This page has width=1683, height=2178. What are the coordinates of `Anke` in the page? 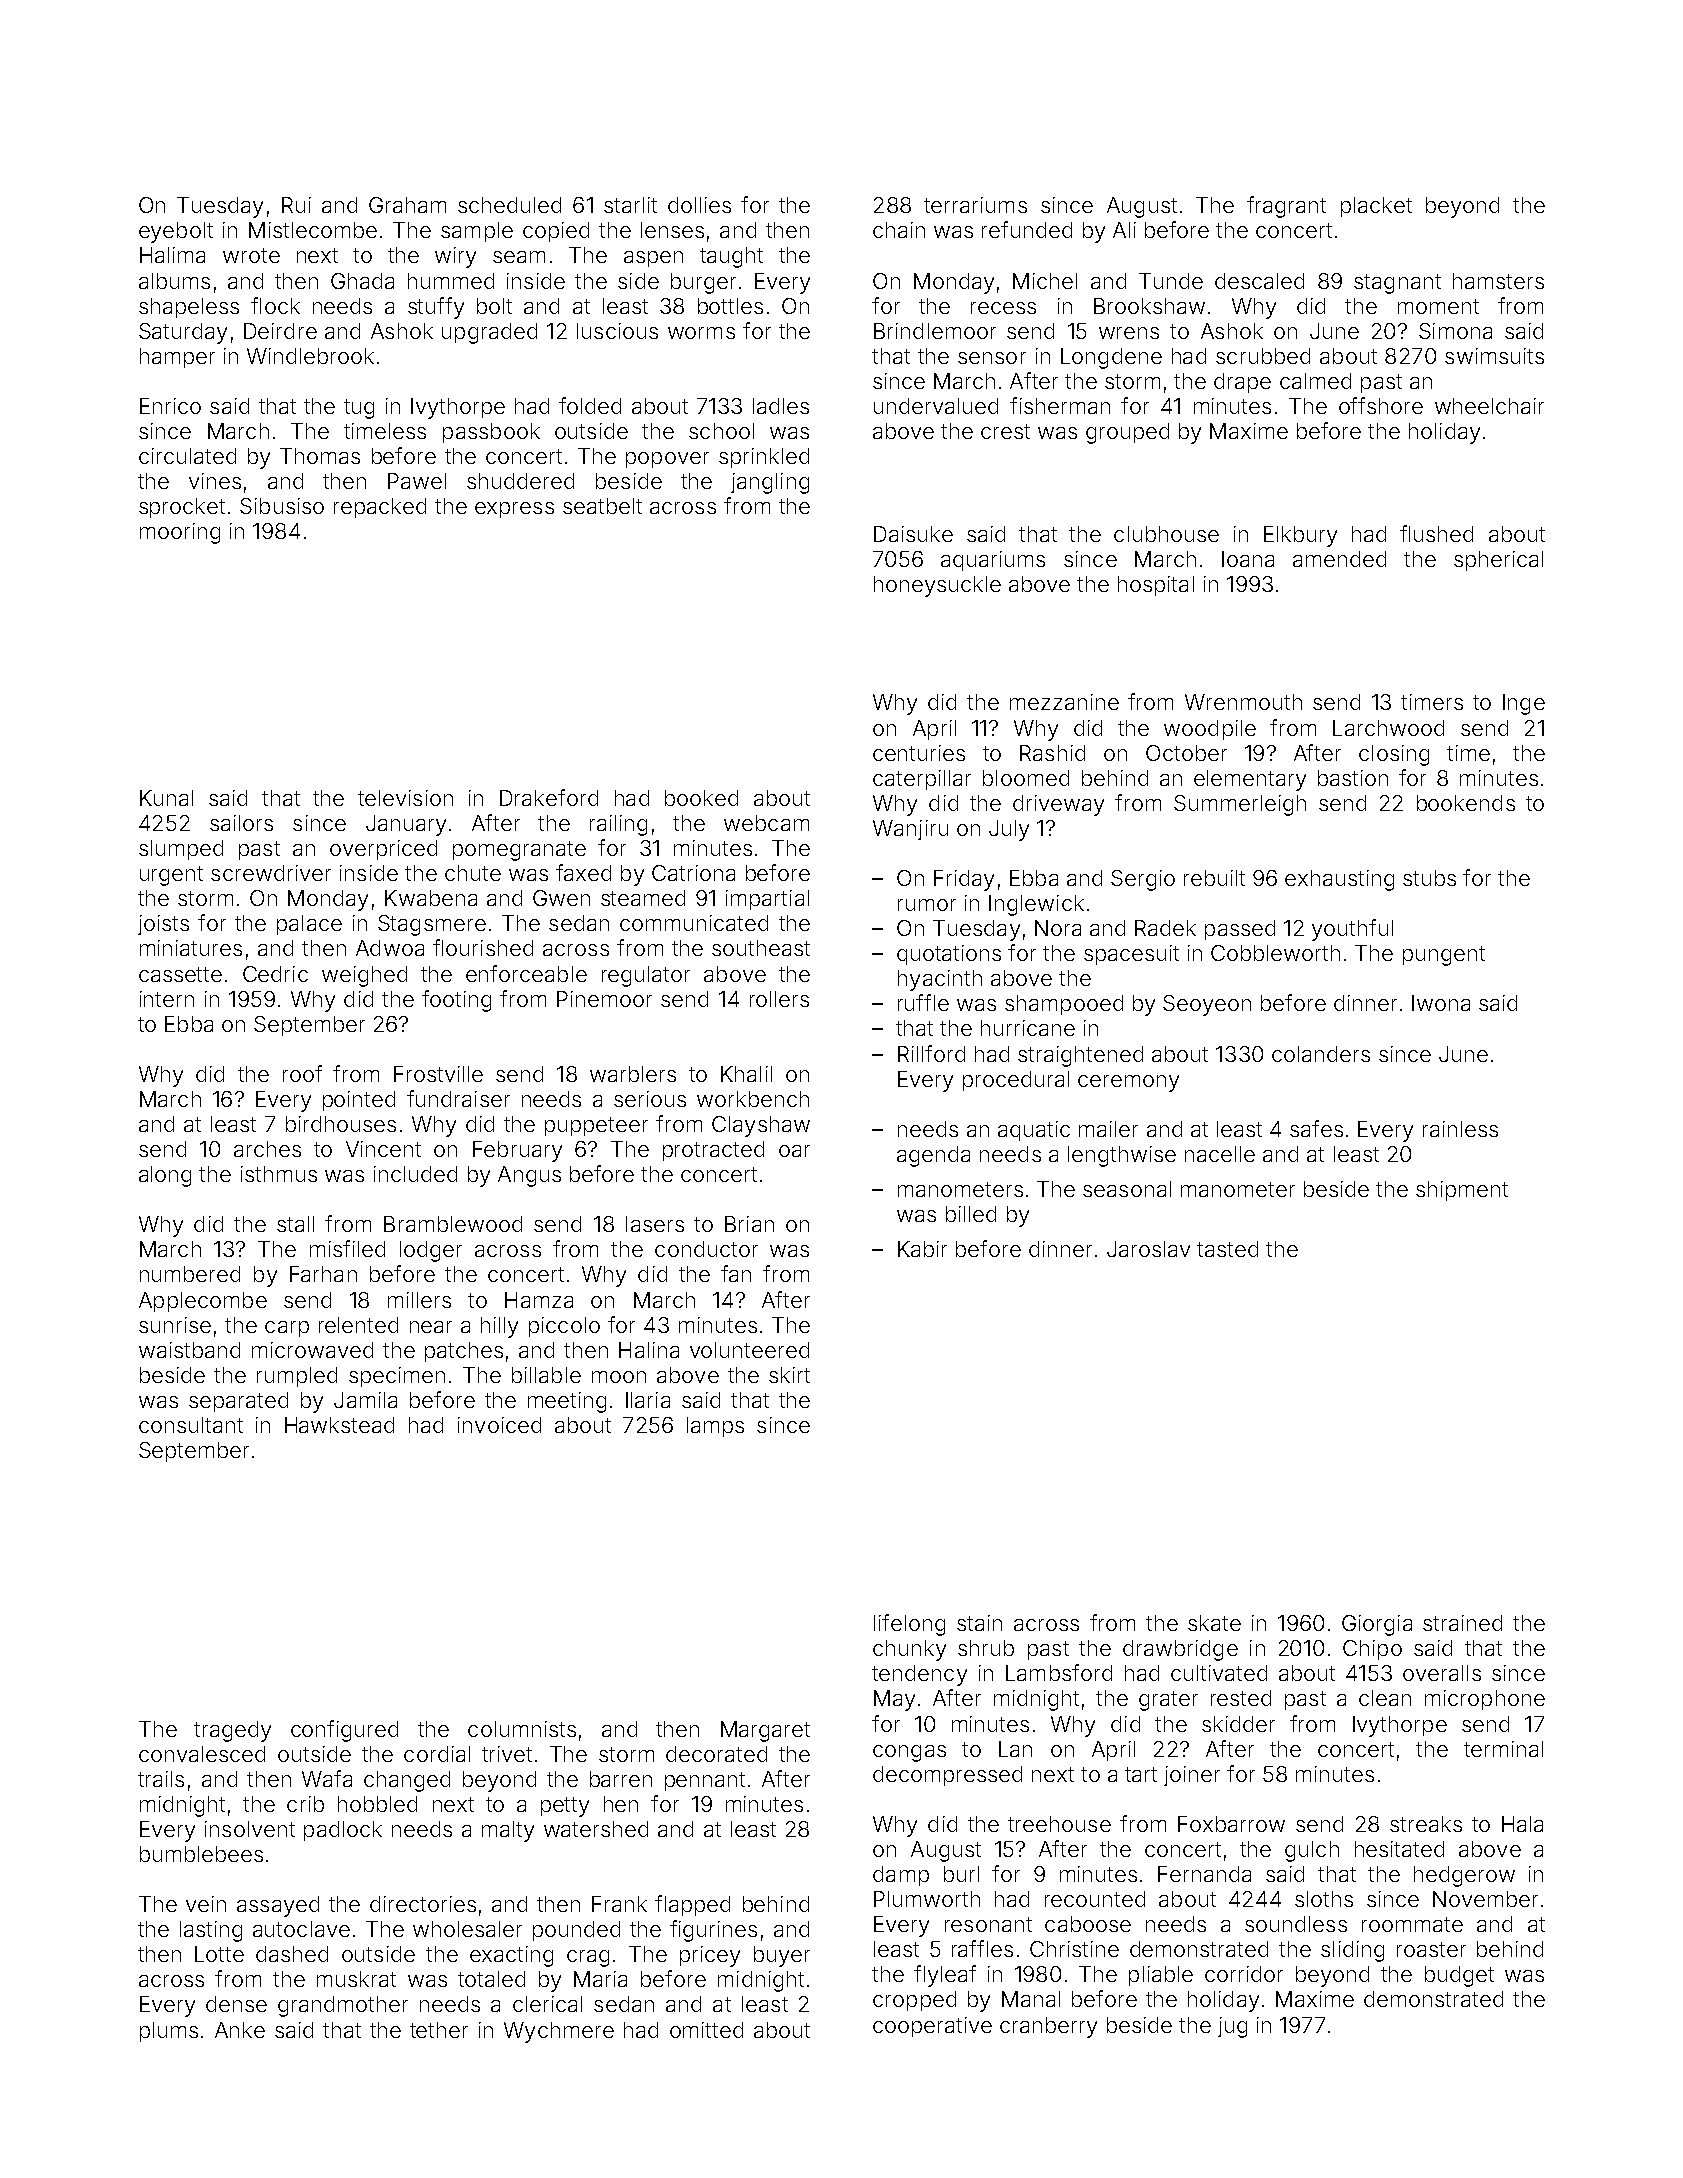 It's located at (240, 2030).
